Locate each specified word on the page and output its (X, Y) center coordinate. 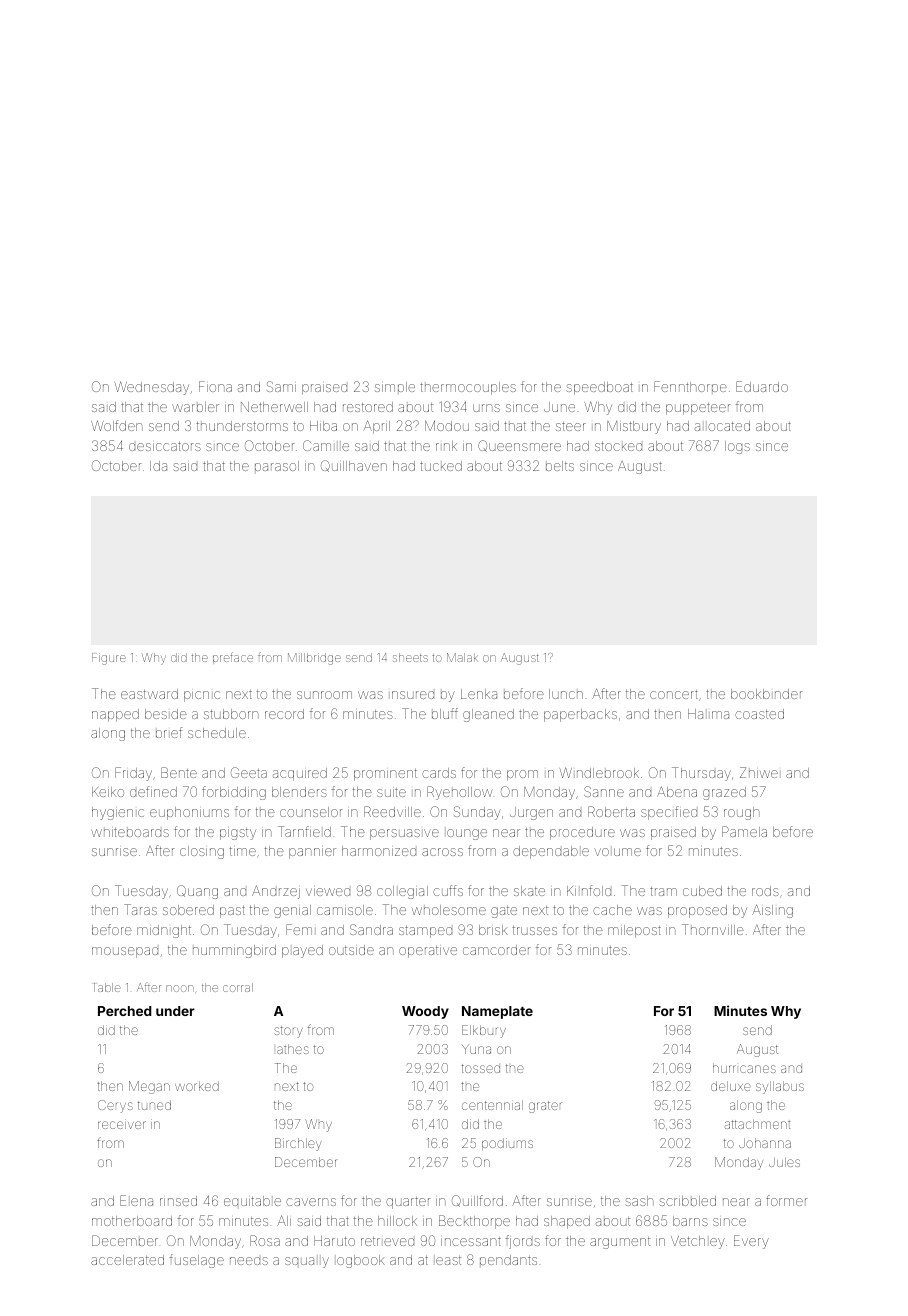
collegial (402, 892)
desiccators (165, 446)
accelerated (127, 1260)
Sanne (604, 791)
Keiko (108, 792)
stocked (618, 446)
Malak (462, 657)
